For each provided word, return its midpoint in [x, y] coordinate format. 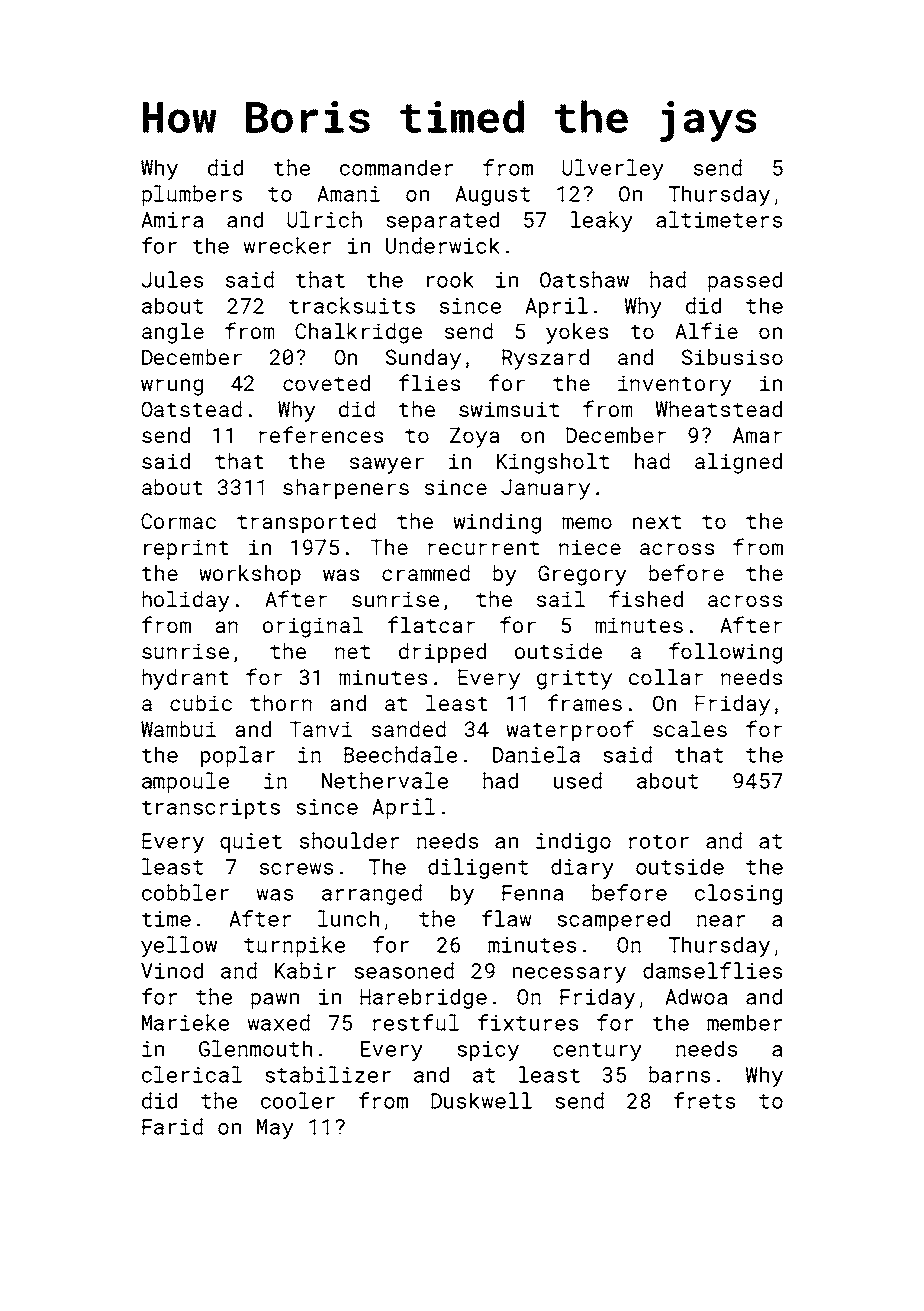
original [313, 627]
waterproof [570, 731]
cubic [201, 703]
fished [646, 598]
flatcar [431, 624]
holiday [186, 601]
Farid [172, 1126]
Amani [348, 194]
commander [397, 167]
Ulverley [613, 169]
